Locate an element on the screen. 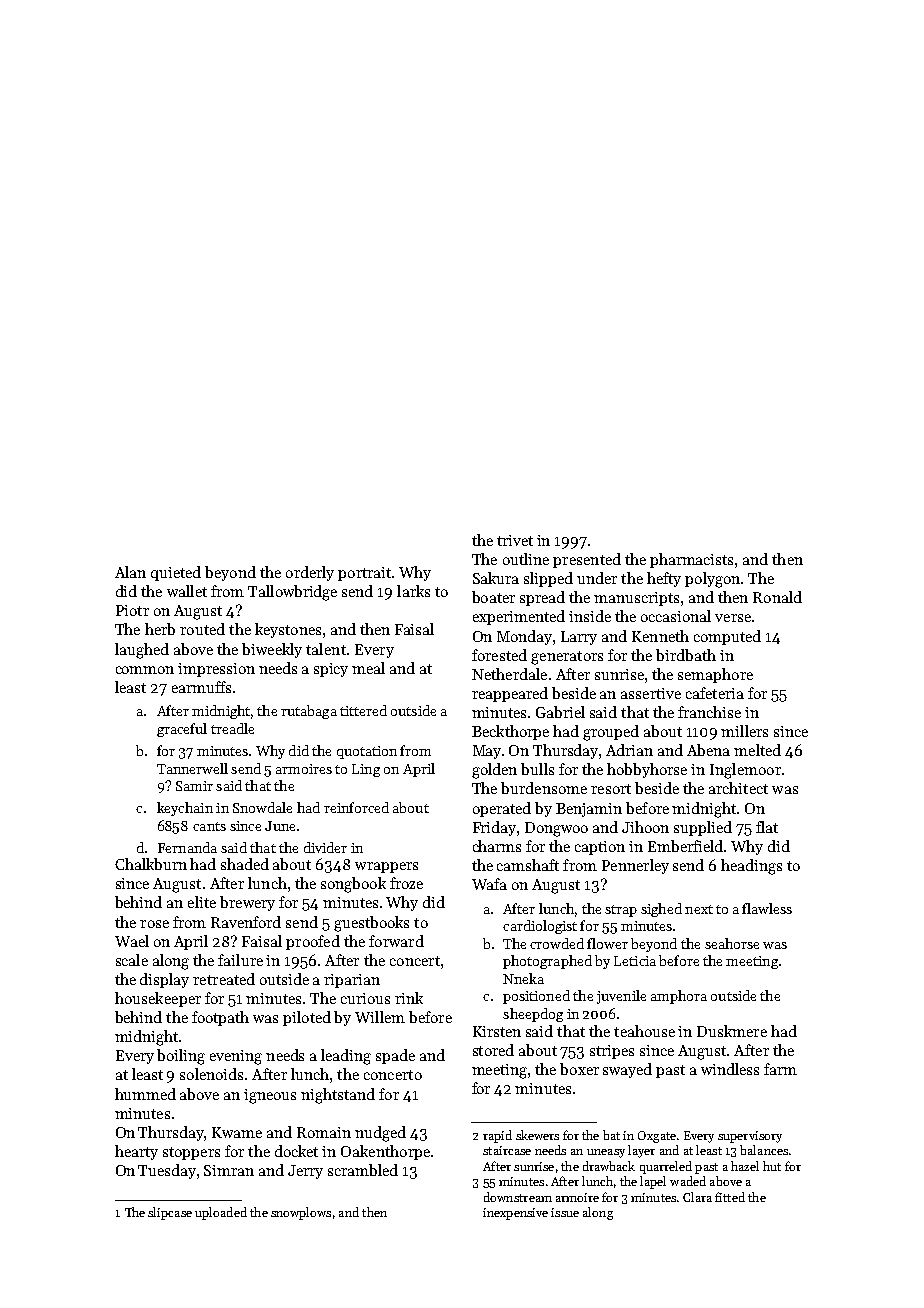 The width and height of the screenshot is (924, 1308). rapid is located at coordinates (497, 1136).
